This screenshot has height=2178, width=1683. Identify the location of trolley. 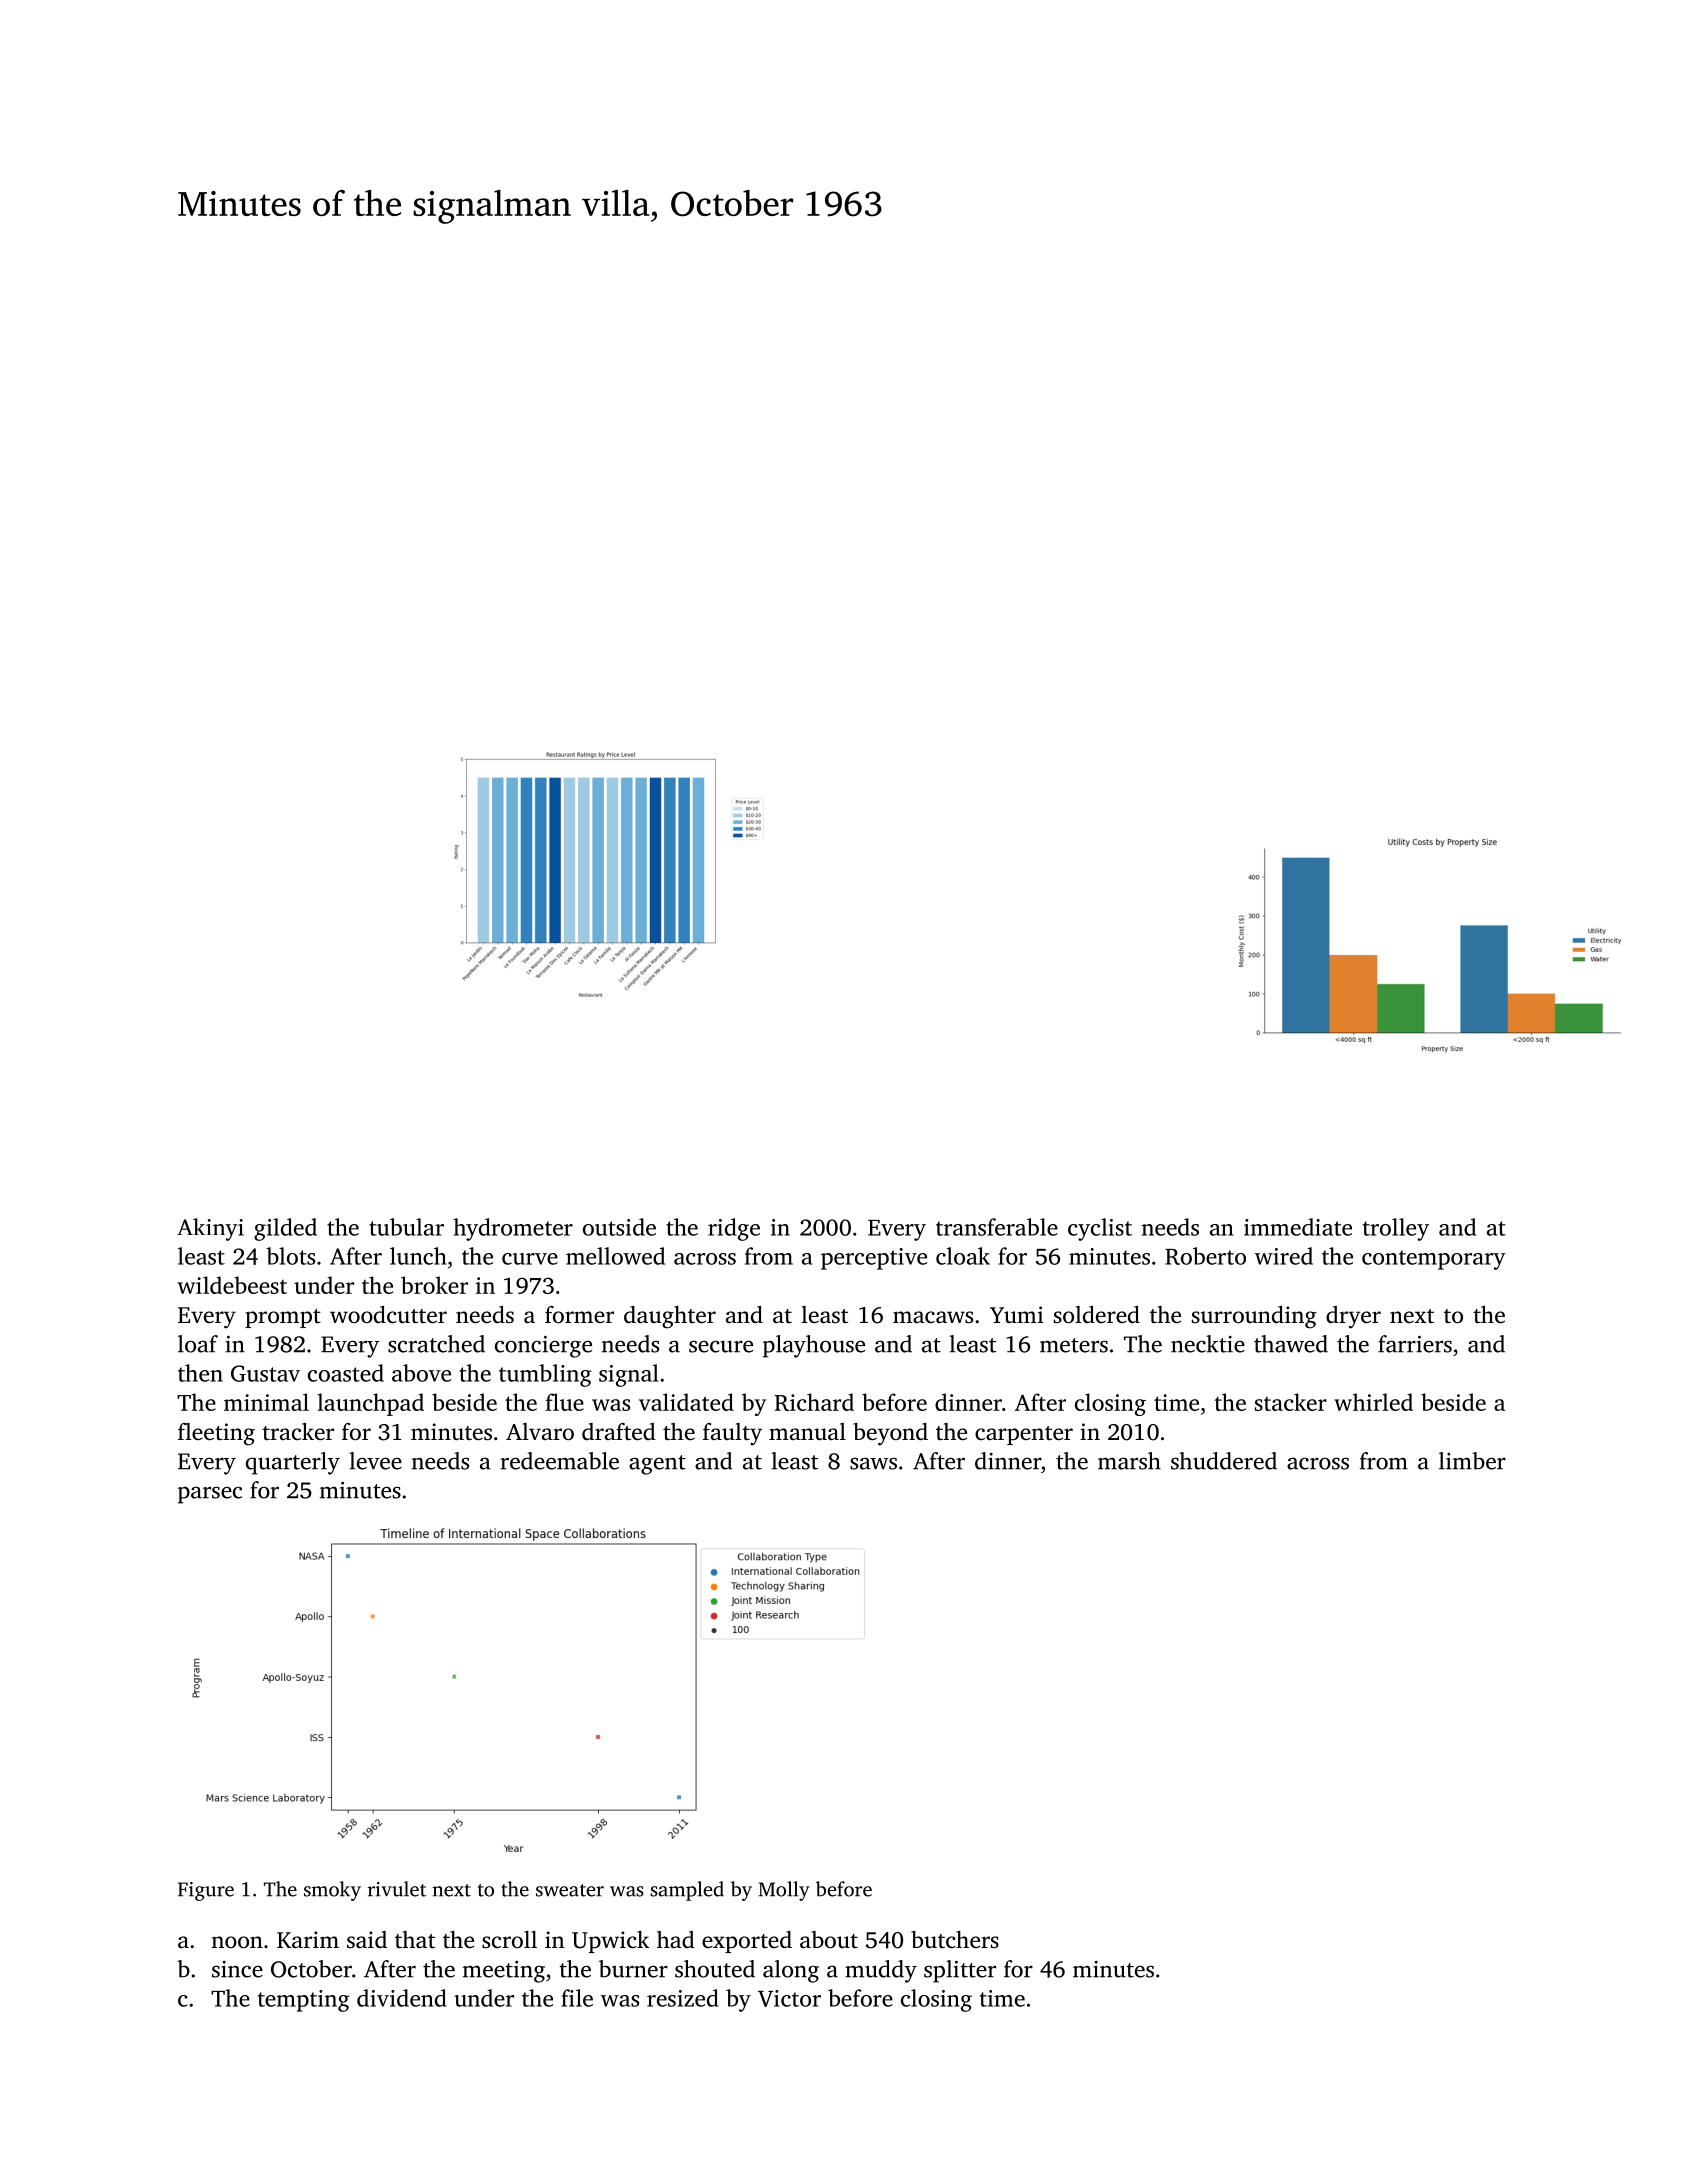
(1396, 1229).
